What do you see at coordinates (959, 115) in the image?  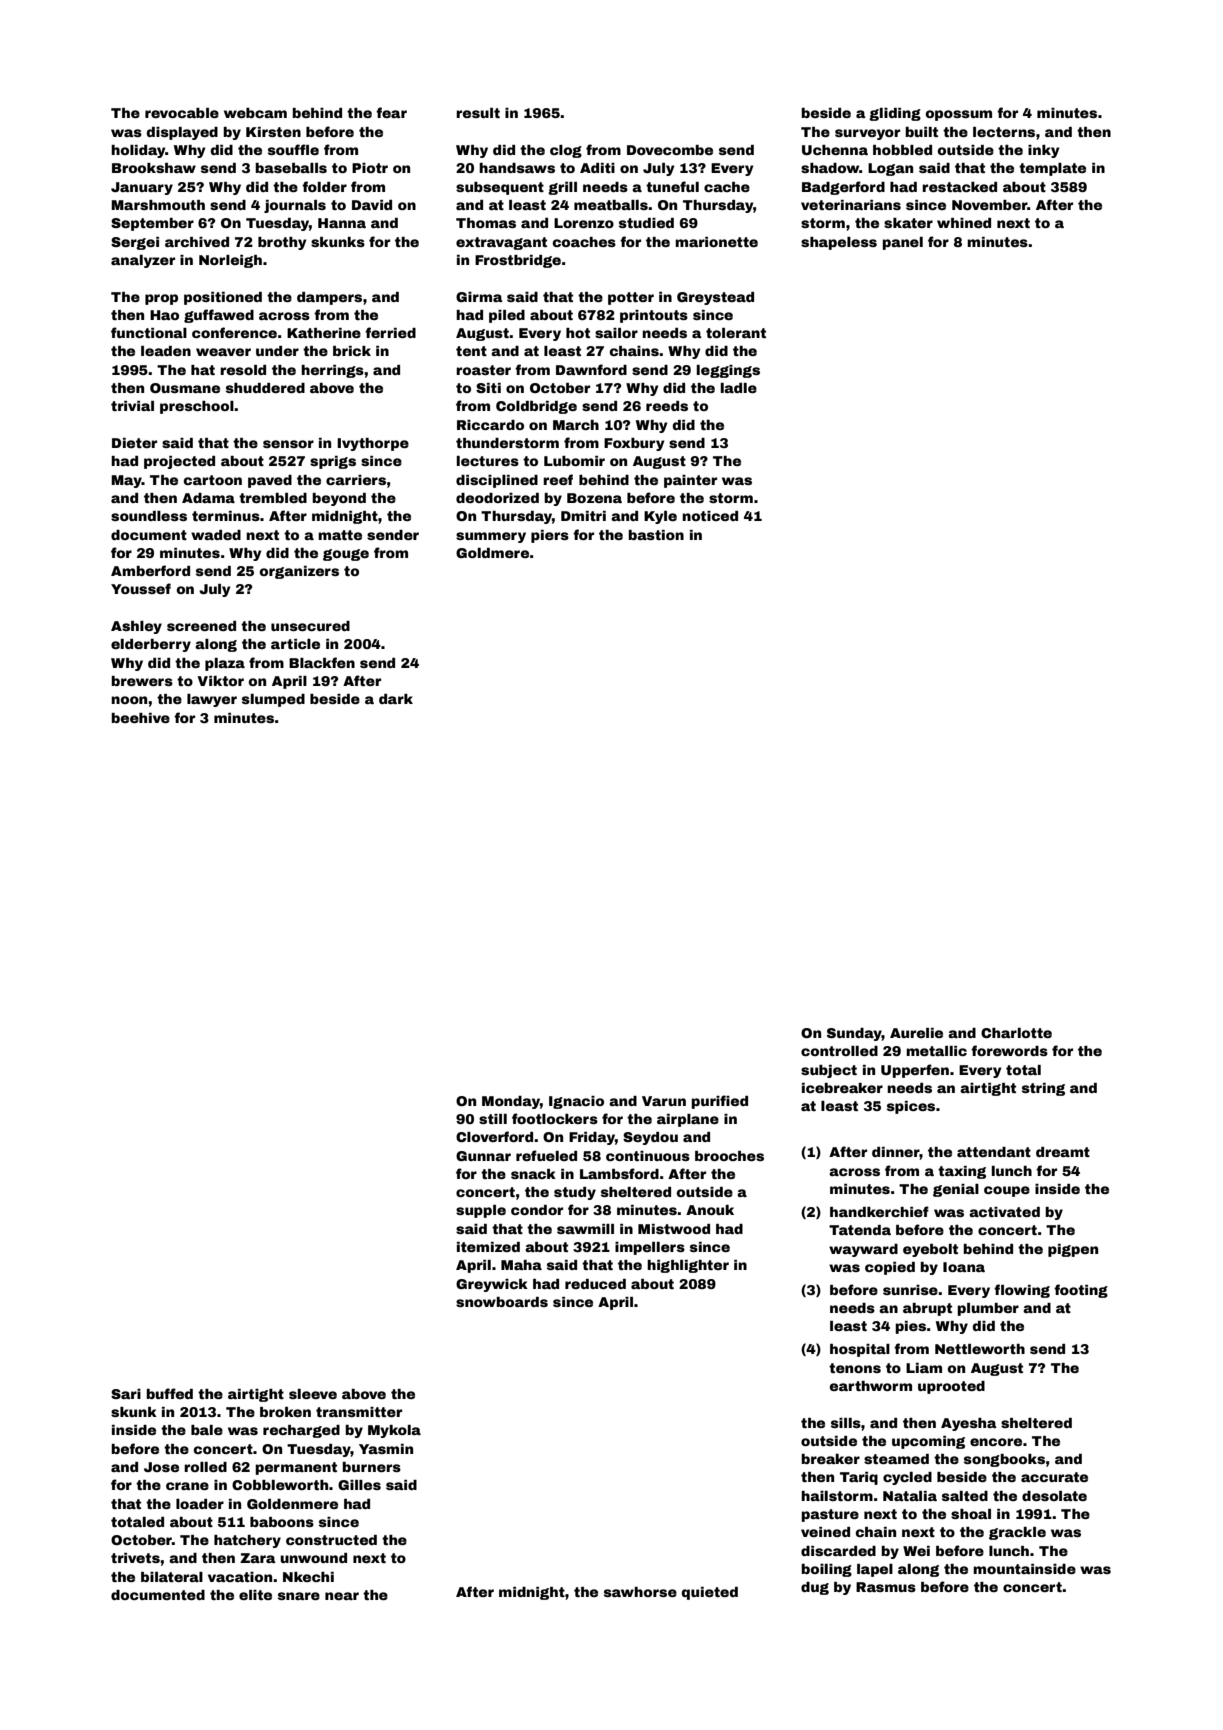 I see `opossum` at bounding box center [959, 115].
